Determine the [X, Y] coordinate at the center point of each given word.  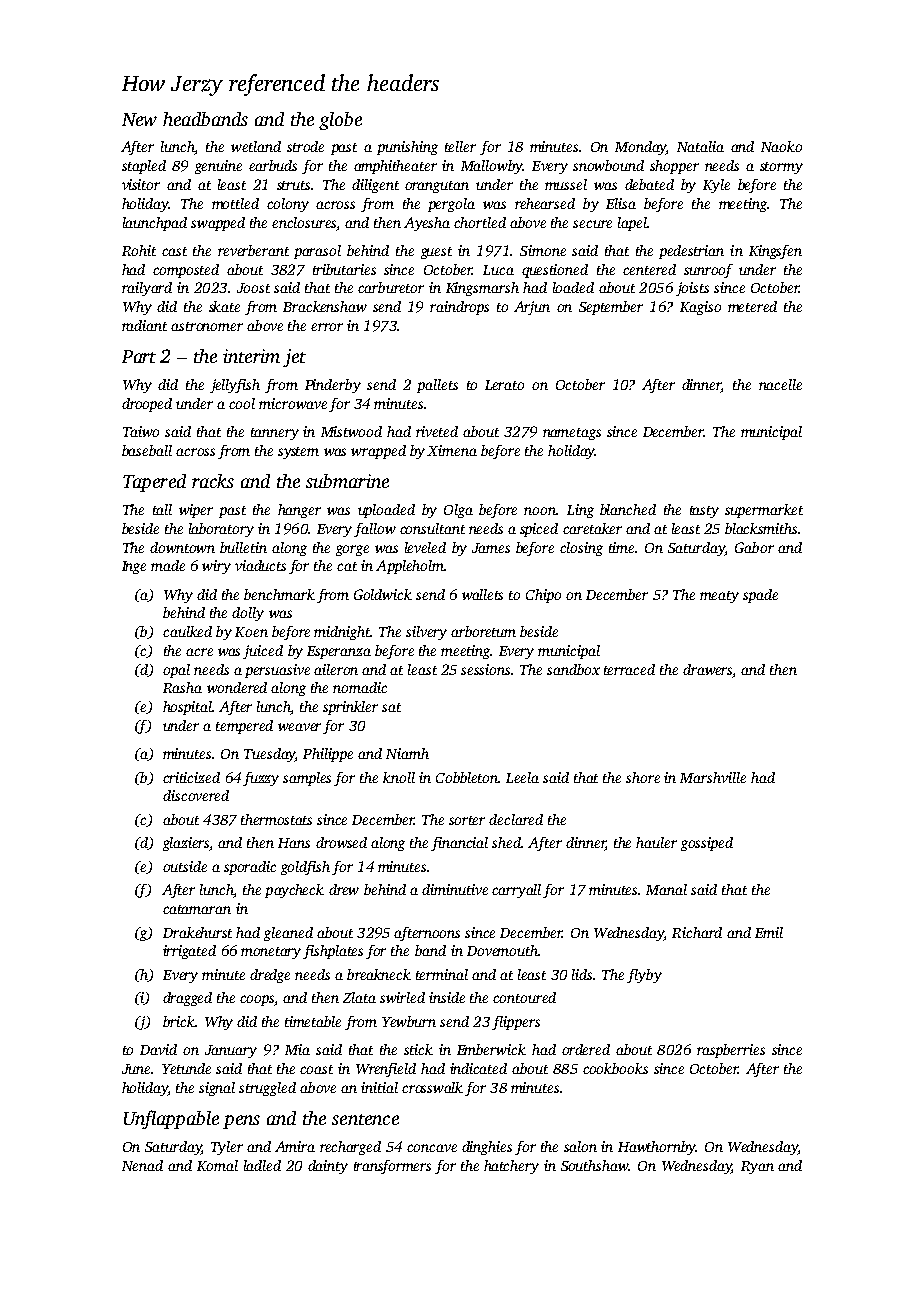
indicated [478, 1068]
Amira [295, 1146]
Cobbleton [467, 777]
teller [460, 146]
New [139, 119]
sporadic [250, 868]
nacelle [780, 384]
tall [162, 509]
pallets [437, 386]
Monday [640, 148]
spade [760, 596]
